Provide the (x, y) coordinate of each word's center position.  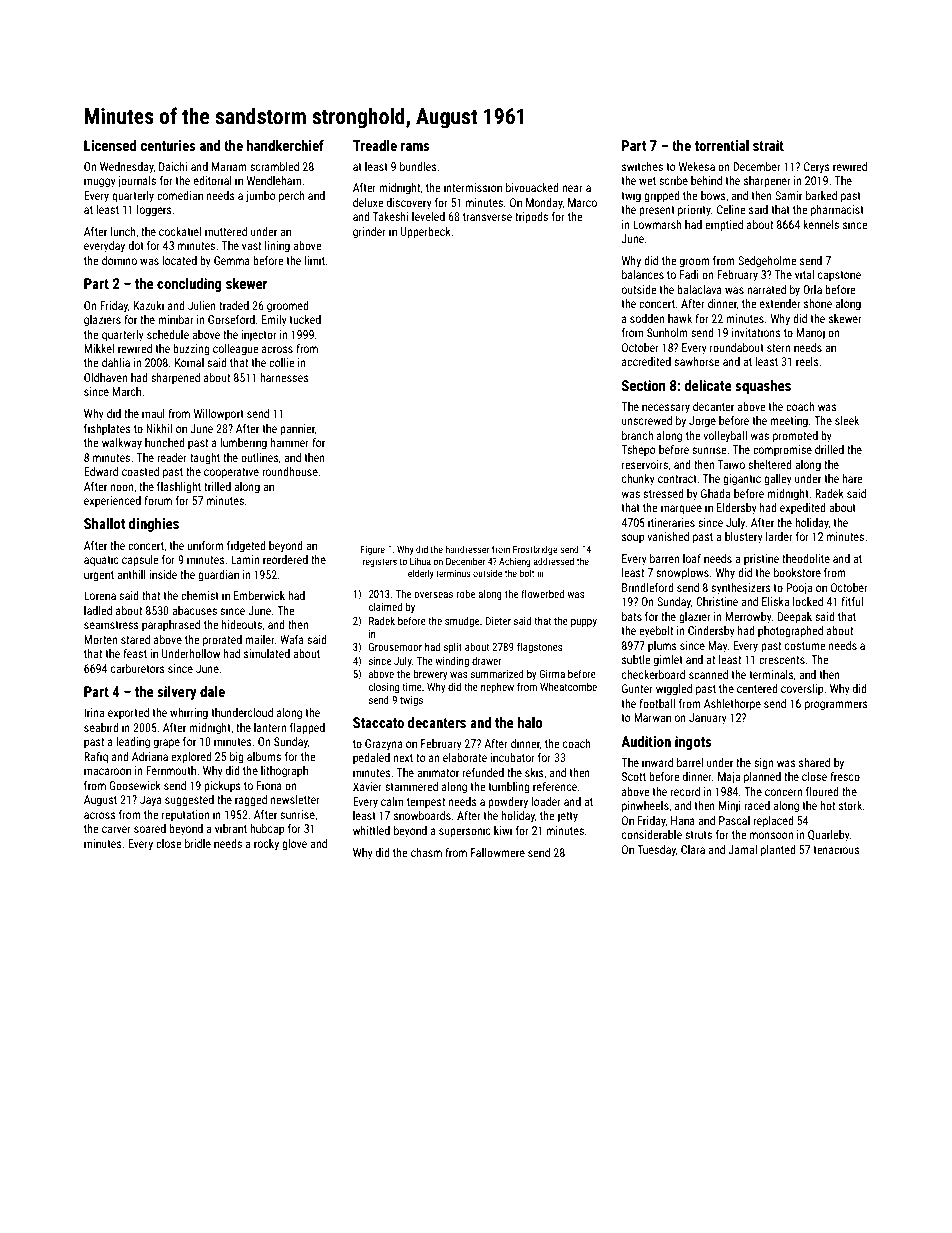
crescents (782, 660)
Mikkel (99, 348)
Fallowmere (498, 852)
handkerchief (285, 145)
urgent (99, 576)
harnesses (284, 377)
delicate (708, 385)
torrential (722, 145)
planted (778, 851)
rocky (266, 845)
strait (768, 145)
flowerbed (542, 593)
